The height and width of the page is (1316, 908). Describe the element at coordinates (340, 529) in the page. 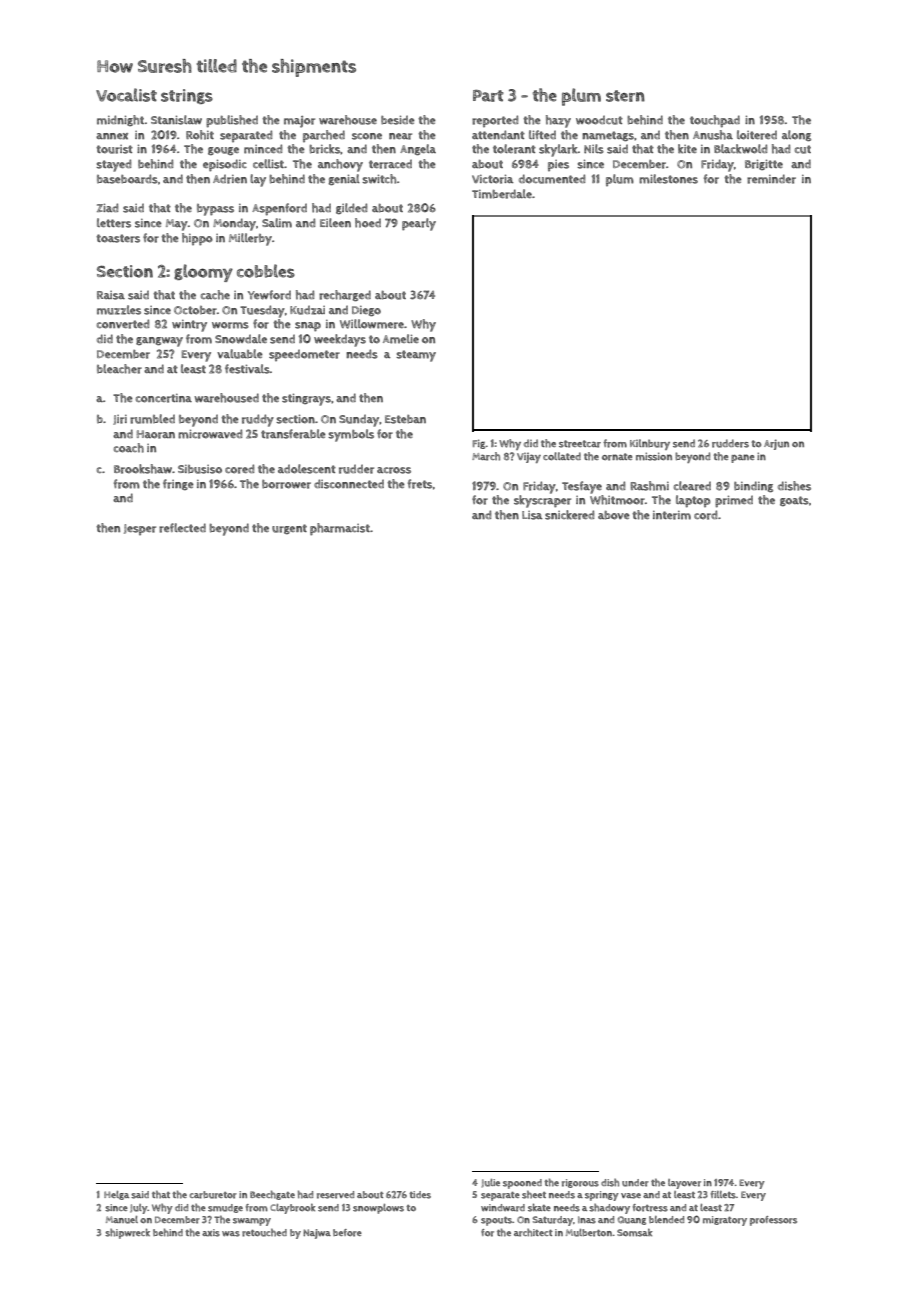

I see `pharmacist` at that location.
